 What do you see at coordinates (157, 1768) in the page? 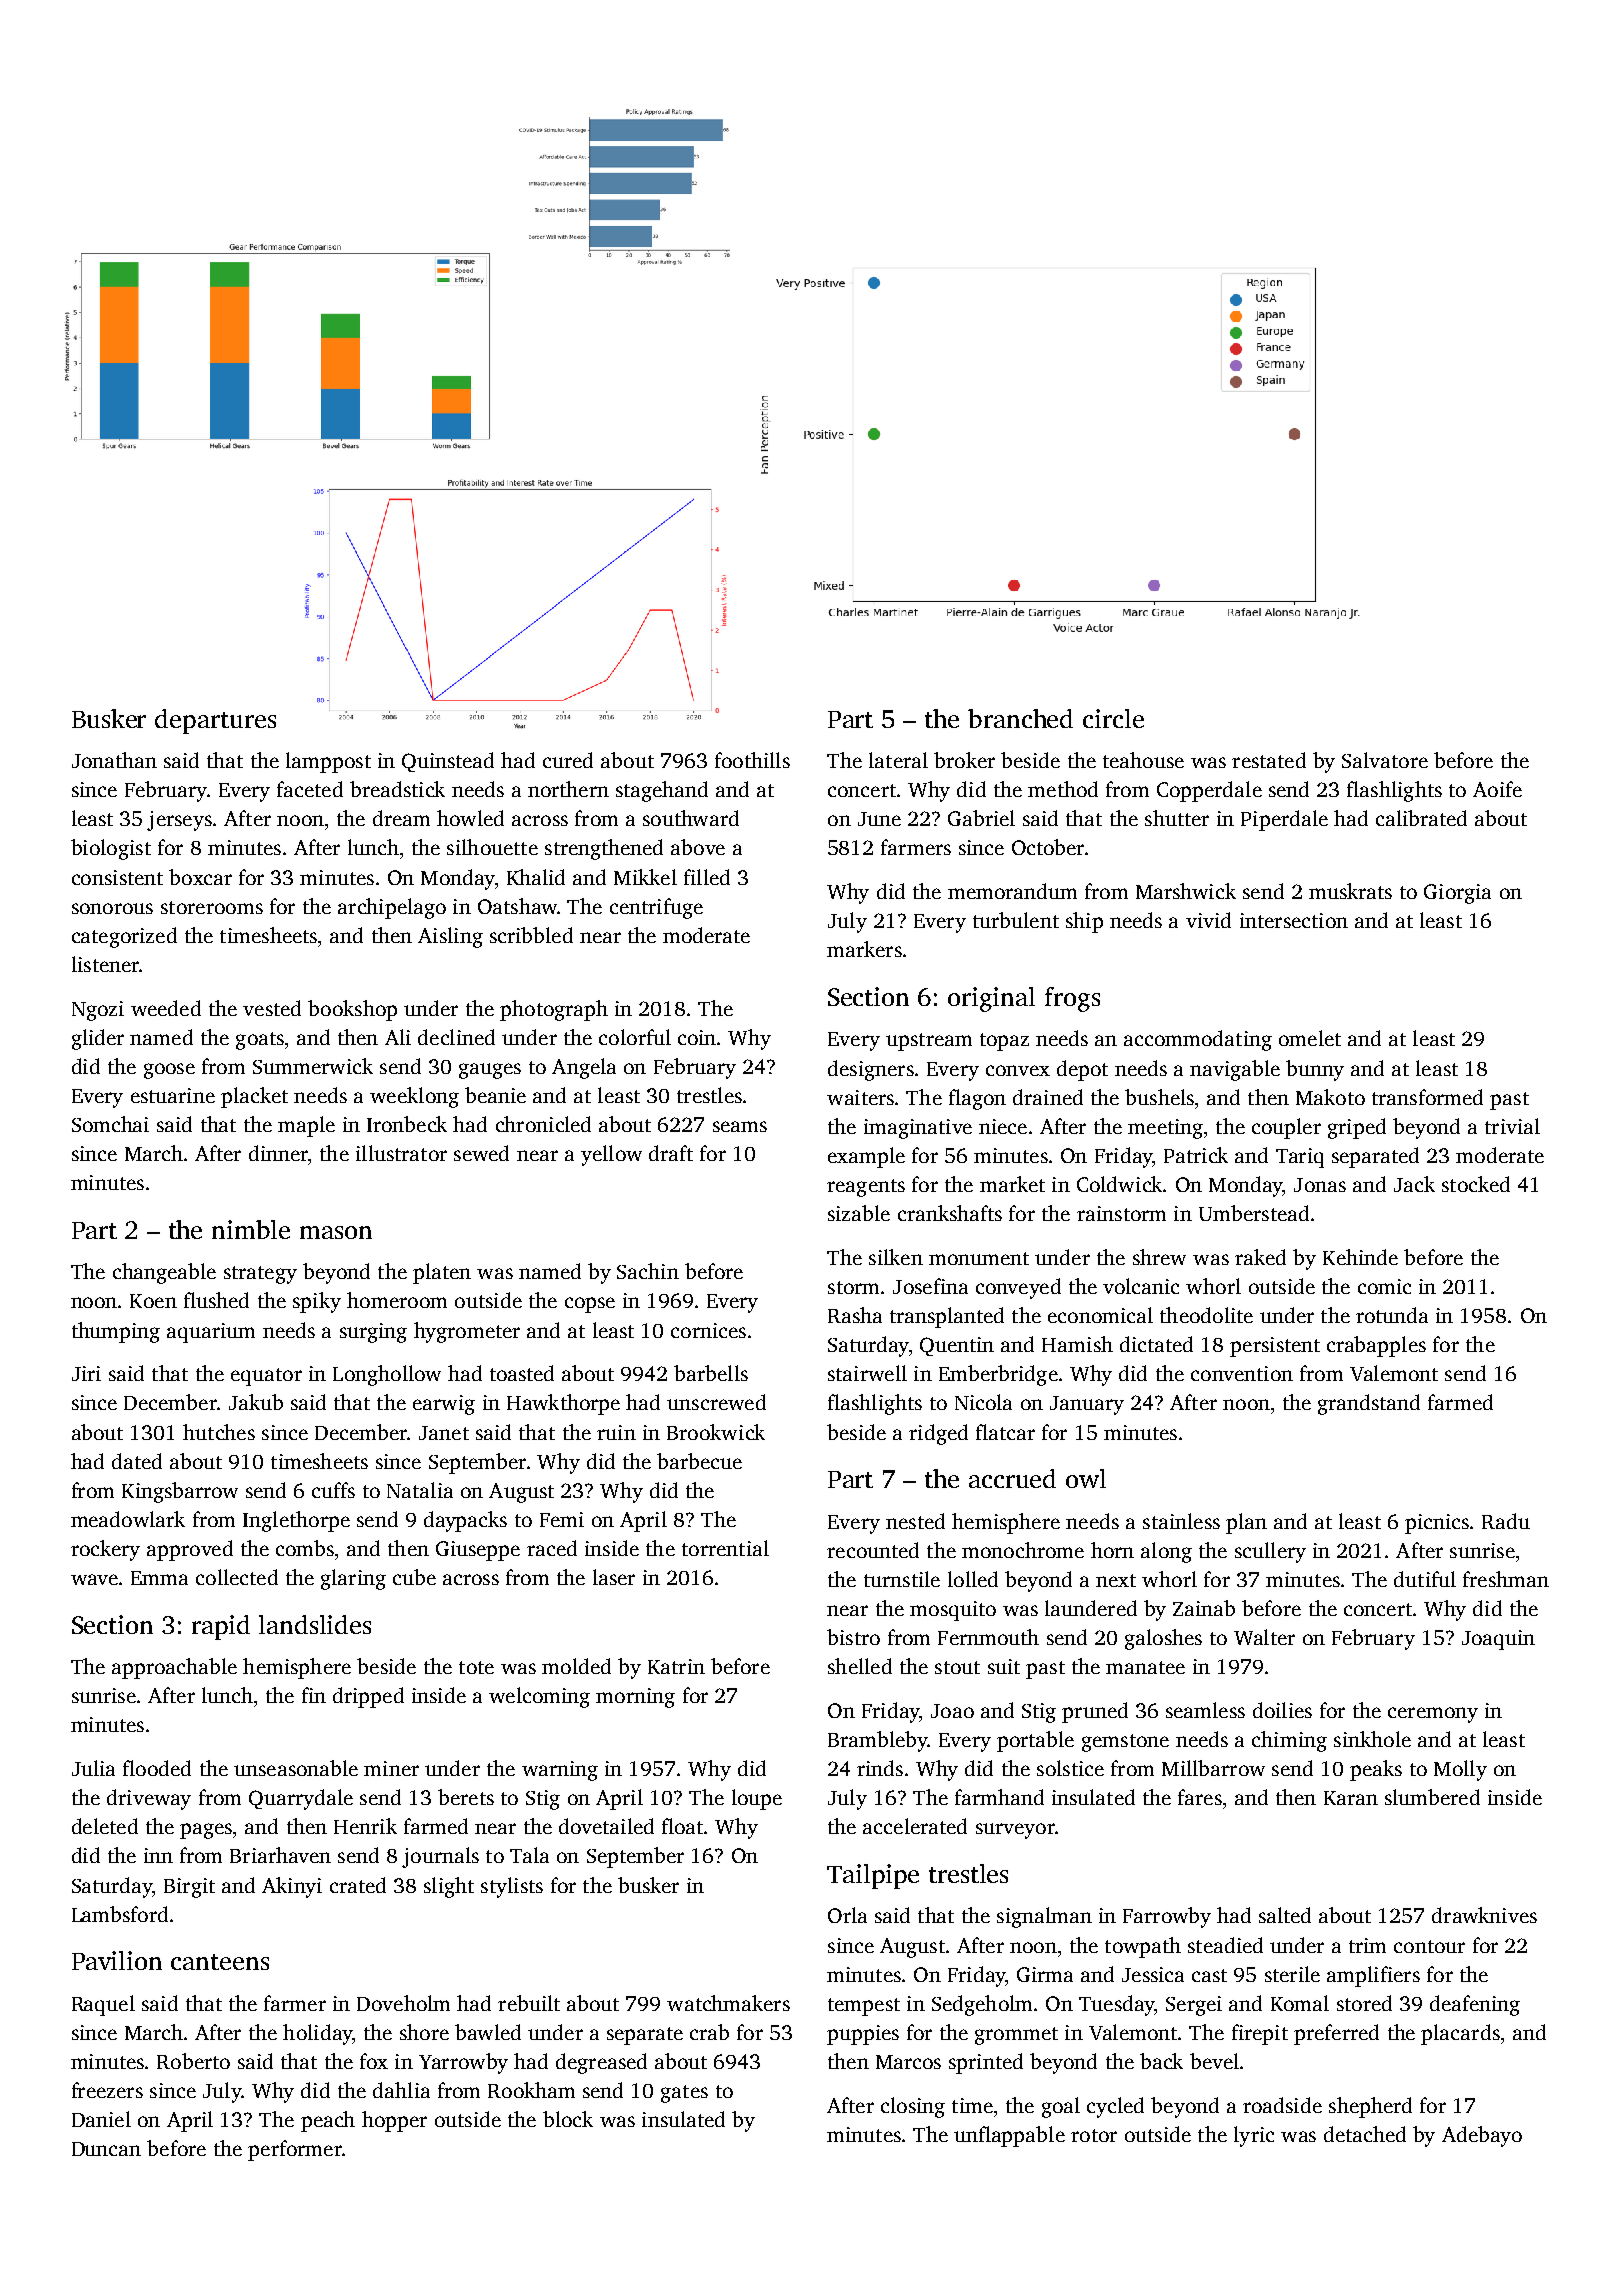
I see `flooded` at bounding box center [157, 1768].
